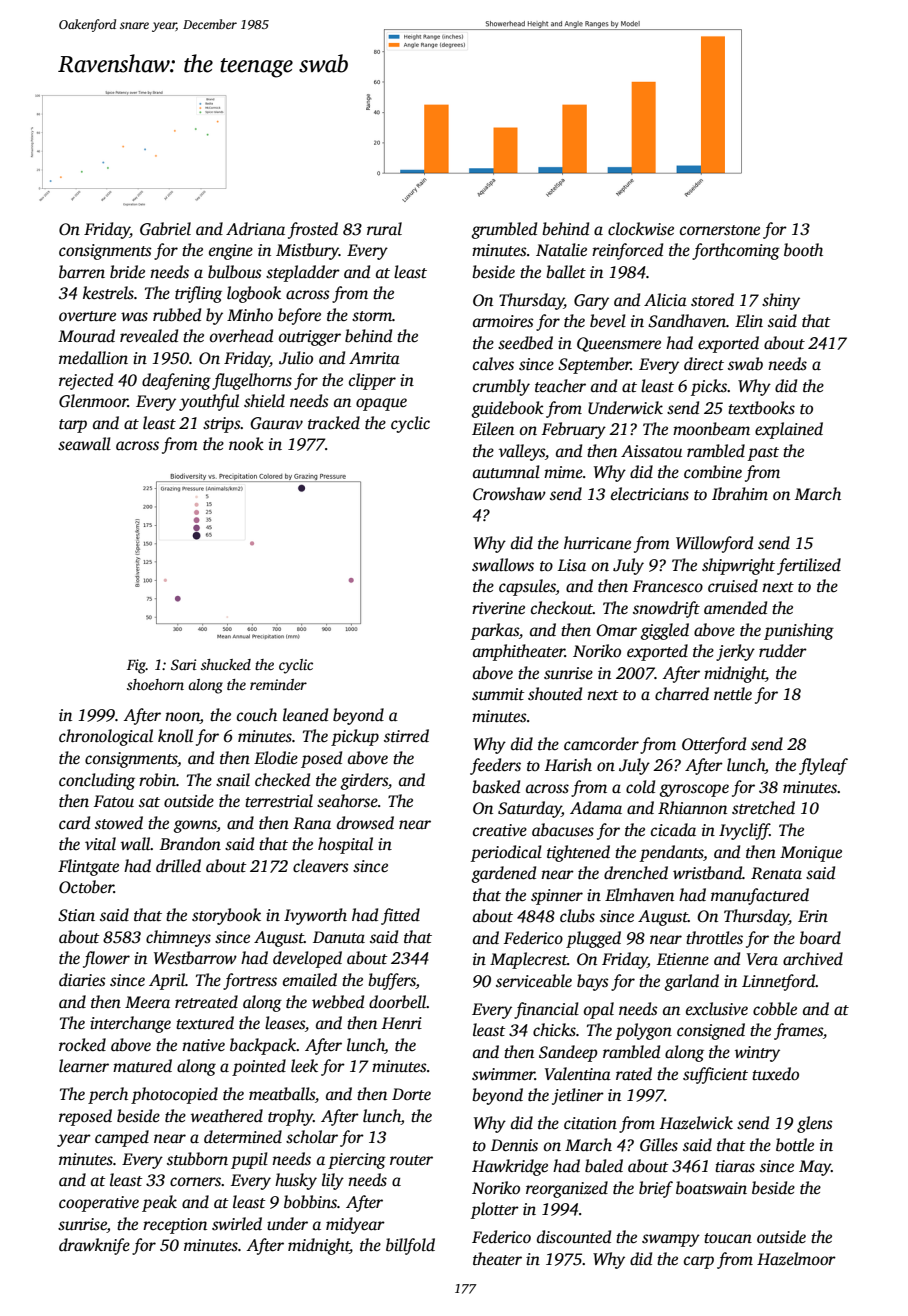 The width and height of the page is (908, 1316). What do you see at coordinates (704, 364) in the page?
I see `direct` at bounding box center [704, 364].
